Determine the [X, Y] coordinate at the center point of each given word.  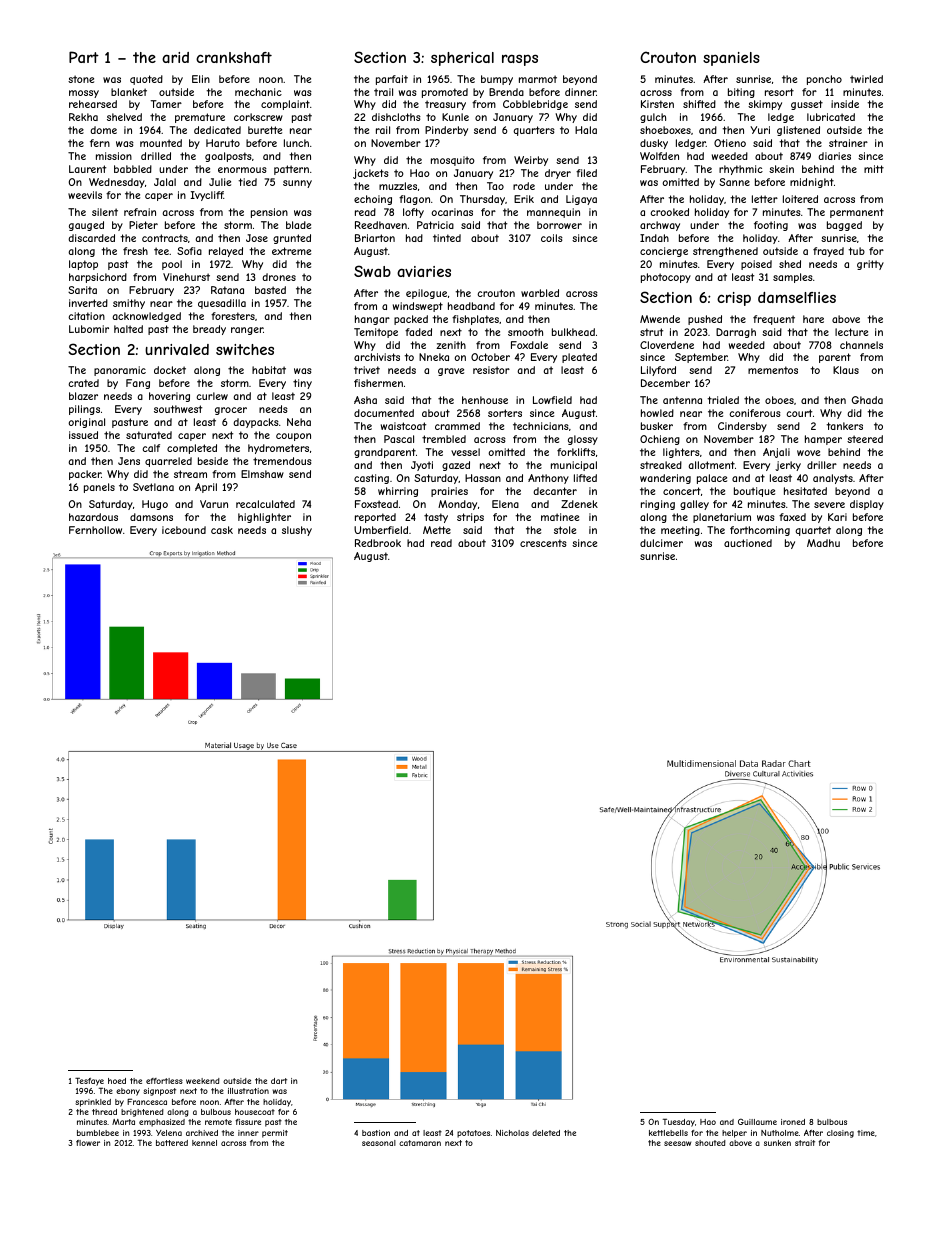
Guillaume [757, 1121]
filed [586, 173]
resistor [491, 370]
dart [279, 1081]
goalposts [228, 157]
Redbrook [378, 543]
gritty [870, 265]
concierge [664, 252]
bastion [376, 1133]
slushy [297, 531]
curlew [212, 396]
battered [172, 1143]
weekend [203, 1081]
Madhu [823, 543]
